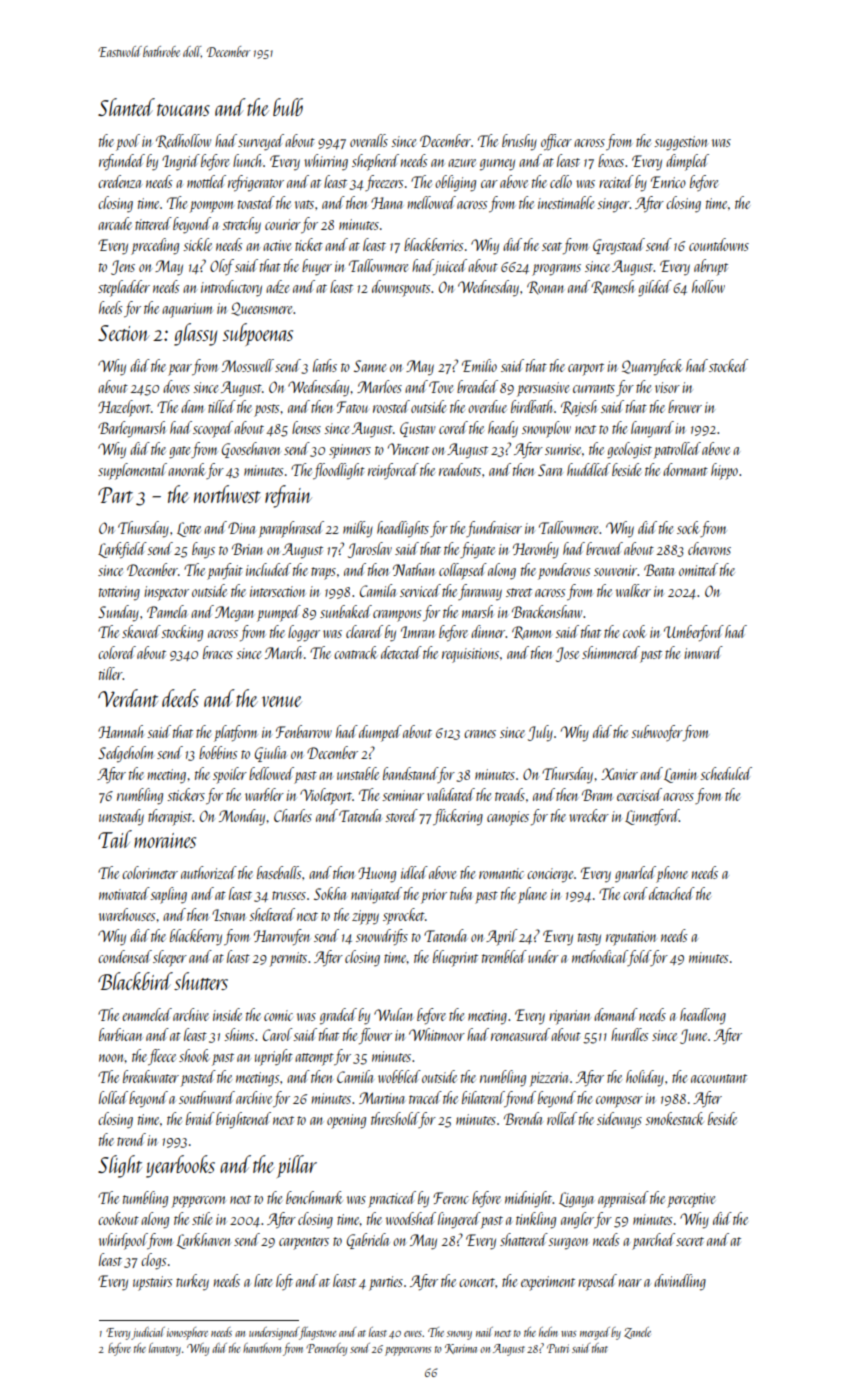 Image resolution: width=849 pixels, height=1400 pixels. What do you see at coordinates (703, 1016) in the page?
I see `headlong` at bounding box center [703, 1016].
